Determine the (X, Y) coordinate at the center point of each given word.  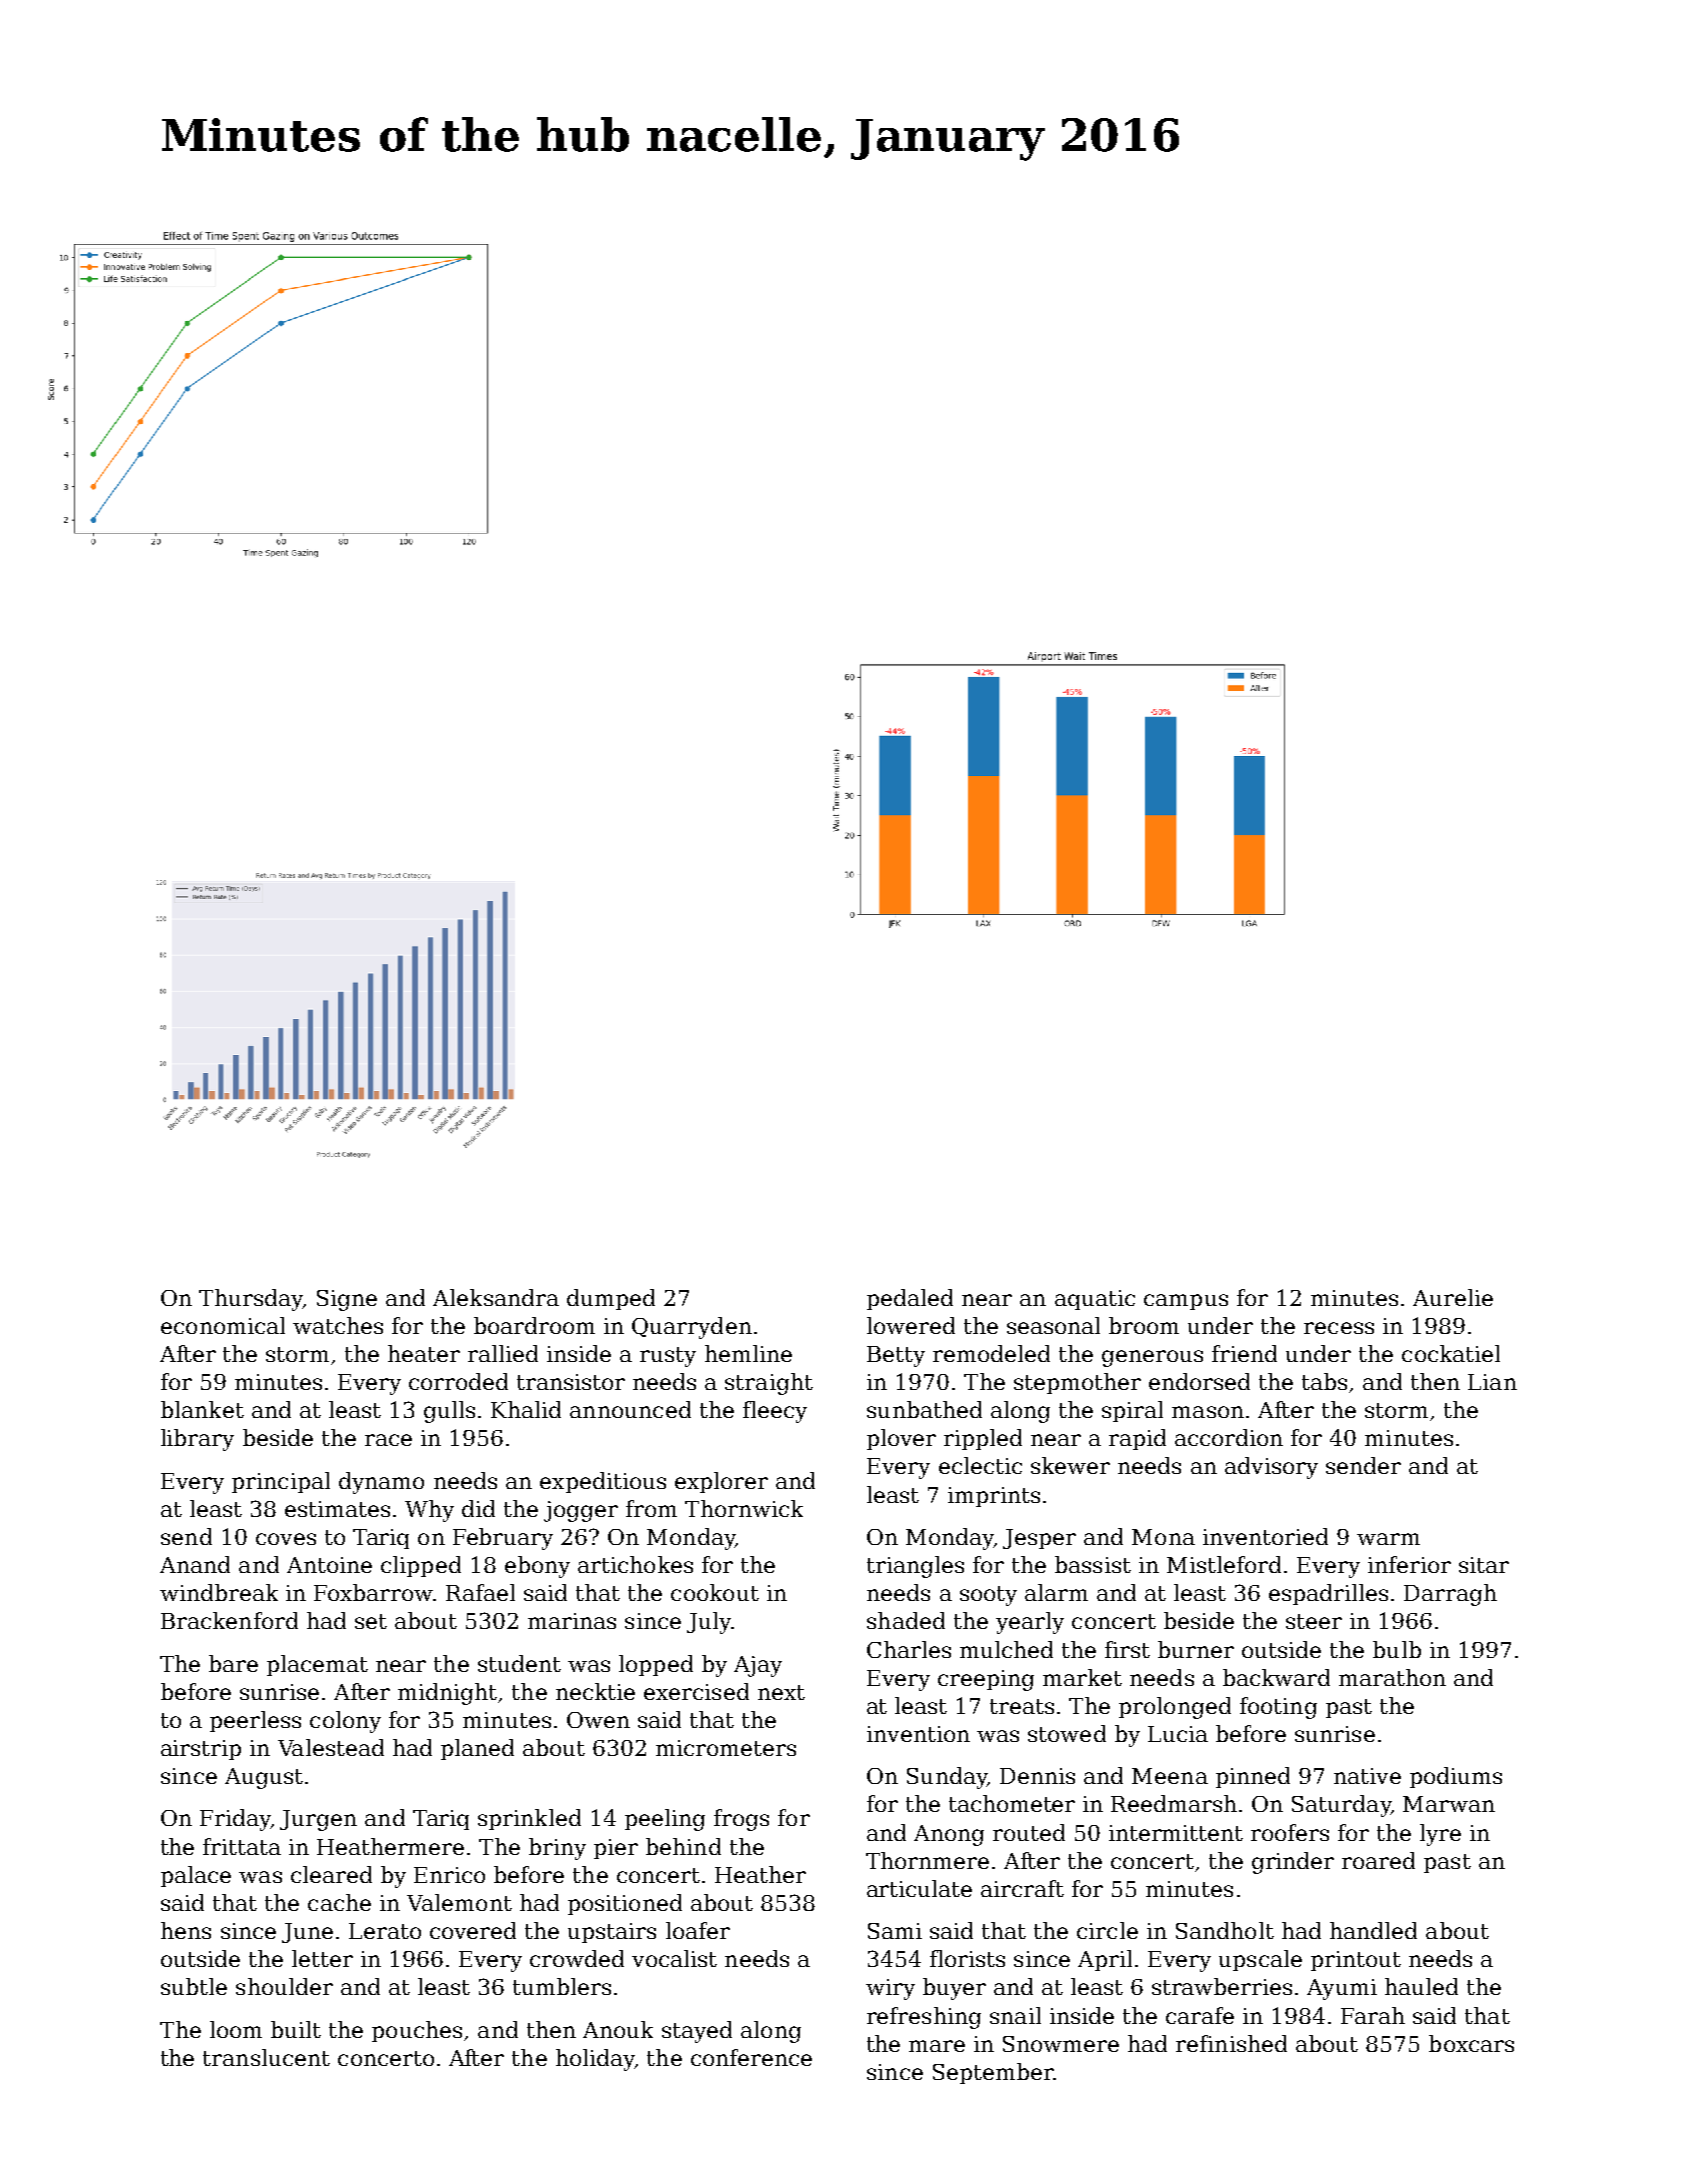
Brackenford (229, 1620)
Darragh (1450, 1595)
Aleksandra (496, 1297)
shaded (906, 1620)
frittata (242, 1846)
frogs (741, 1820)
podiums (1456, 1777)
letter (322, 1958)
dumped (611, 1299)
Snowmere (1061, 2044)
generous (1152, 1358)
